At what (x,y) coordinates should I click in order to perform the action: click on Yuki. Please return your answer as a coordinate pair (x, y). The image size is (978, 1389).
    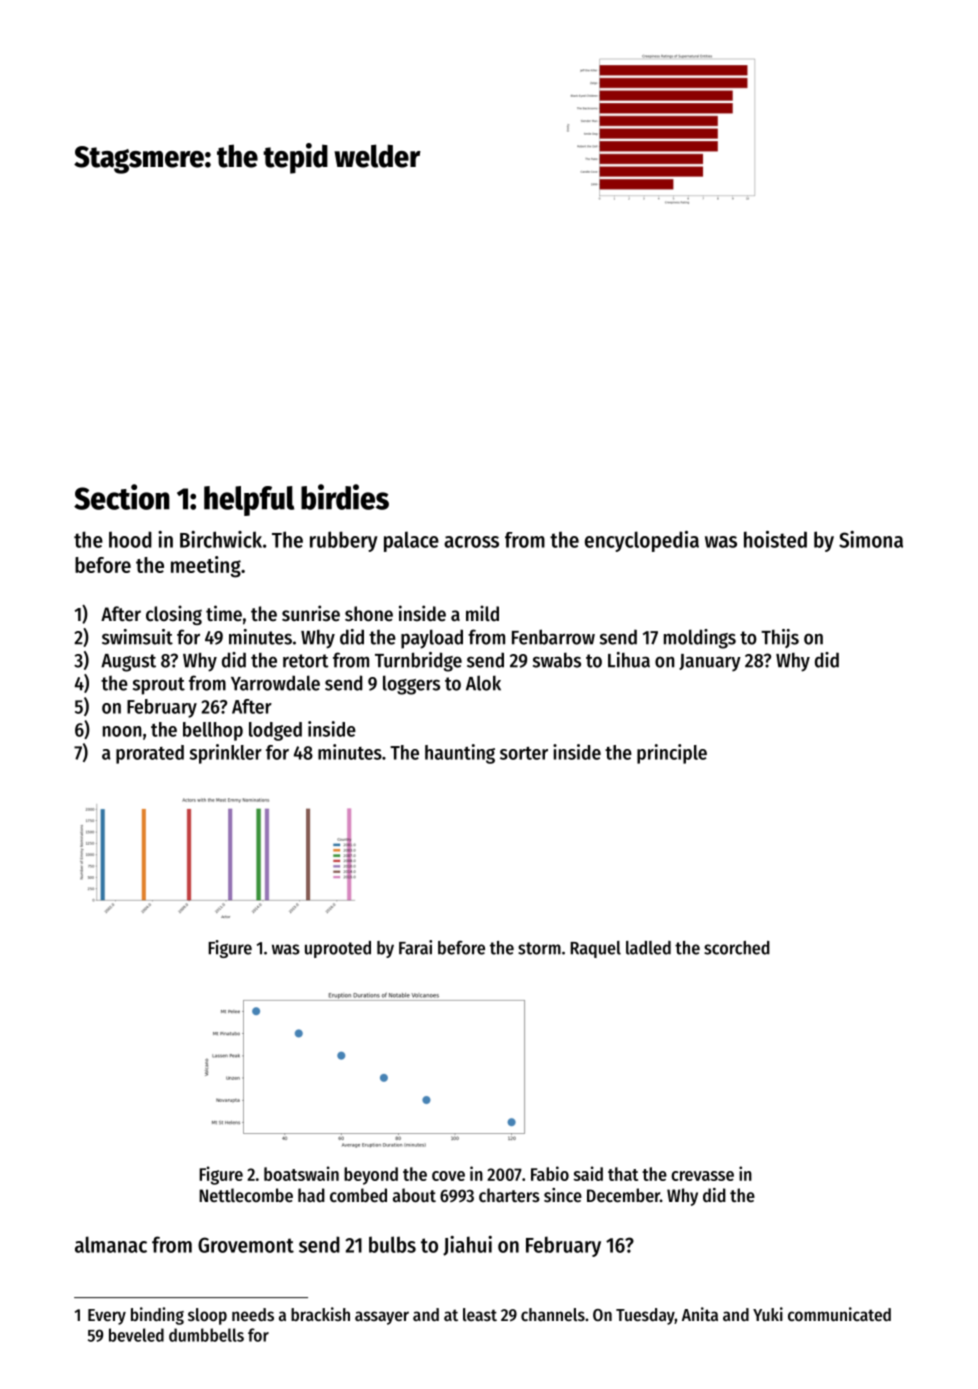
    Looking at the image, I should click on (768, 1314).
